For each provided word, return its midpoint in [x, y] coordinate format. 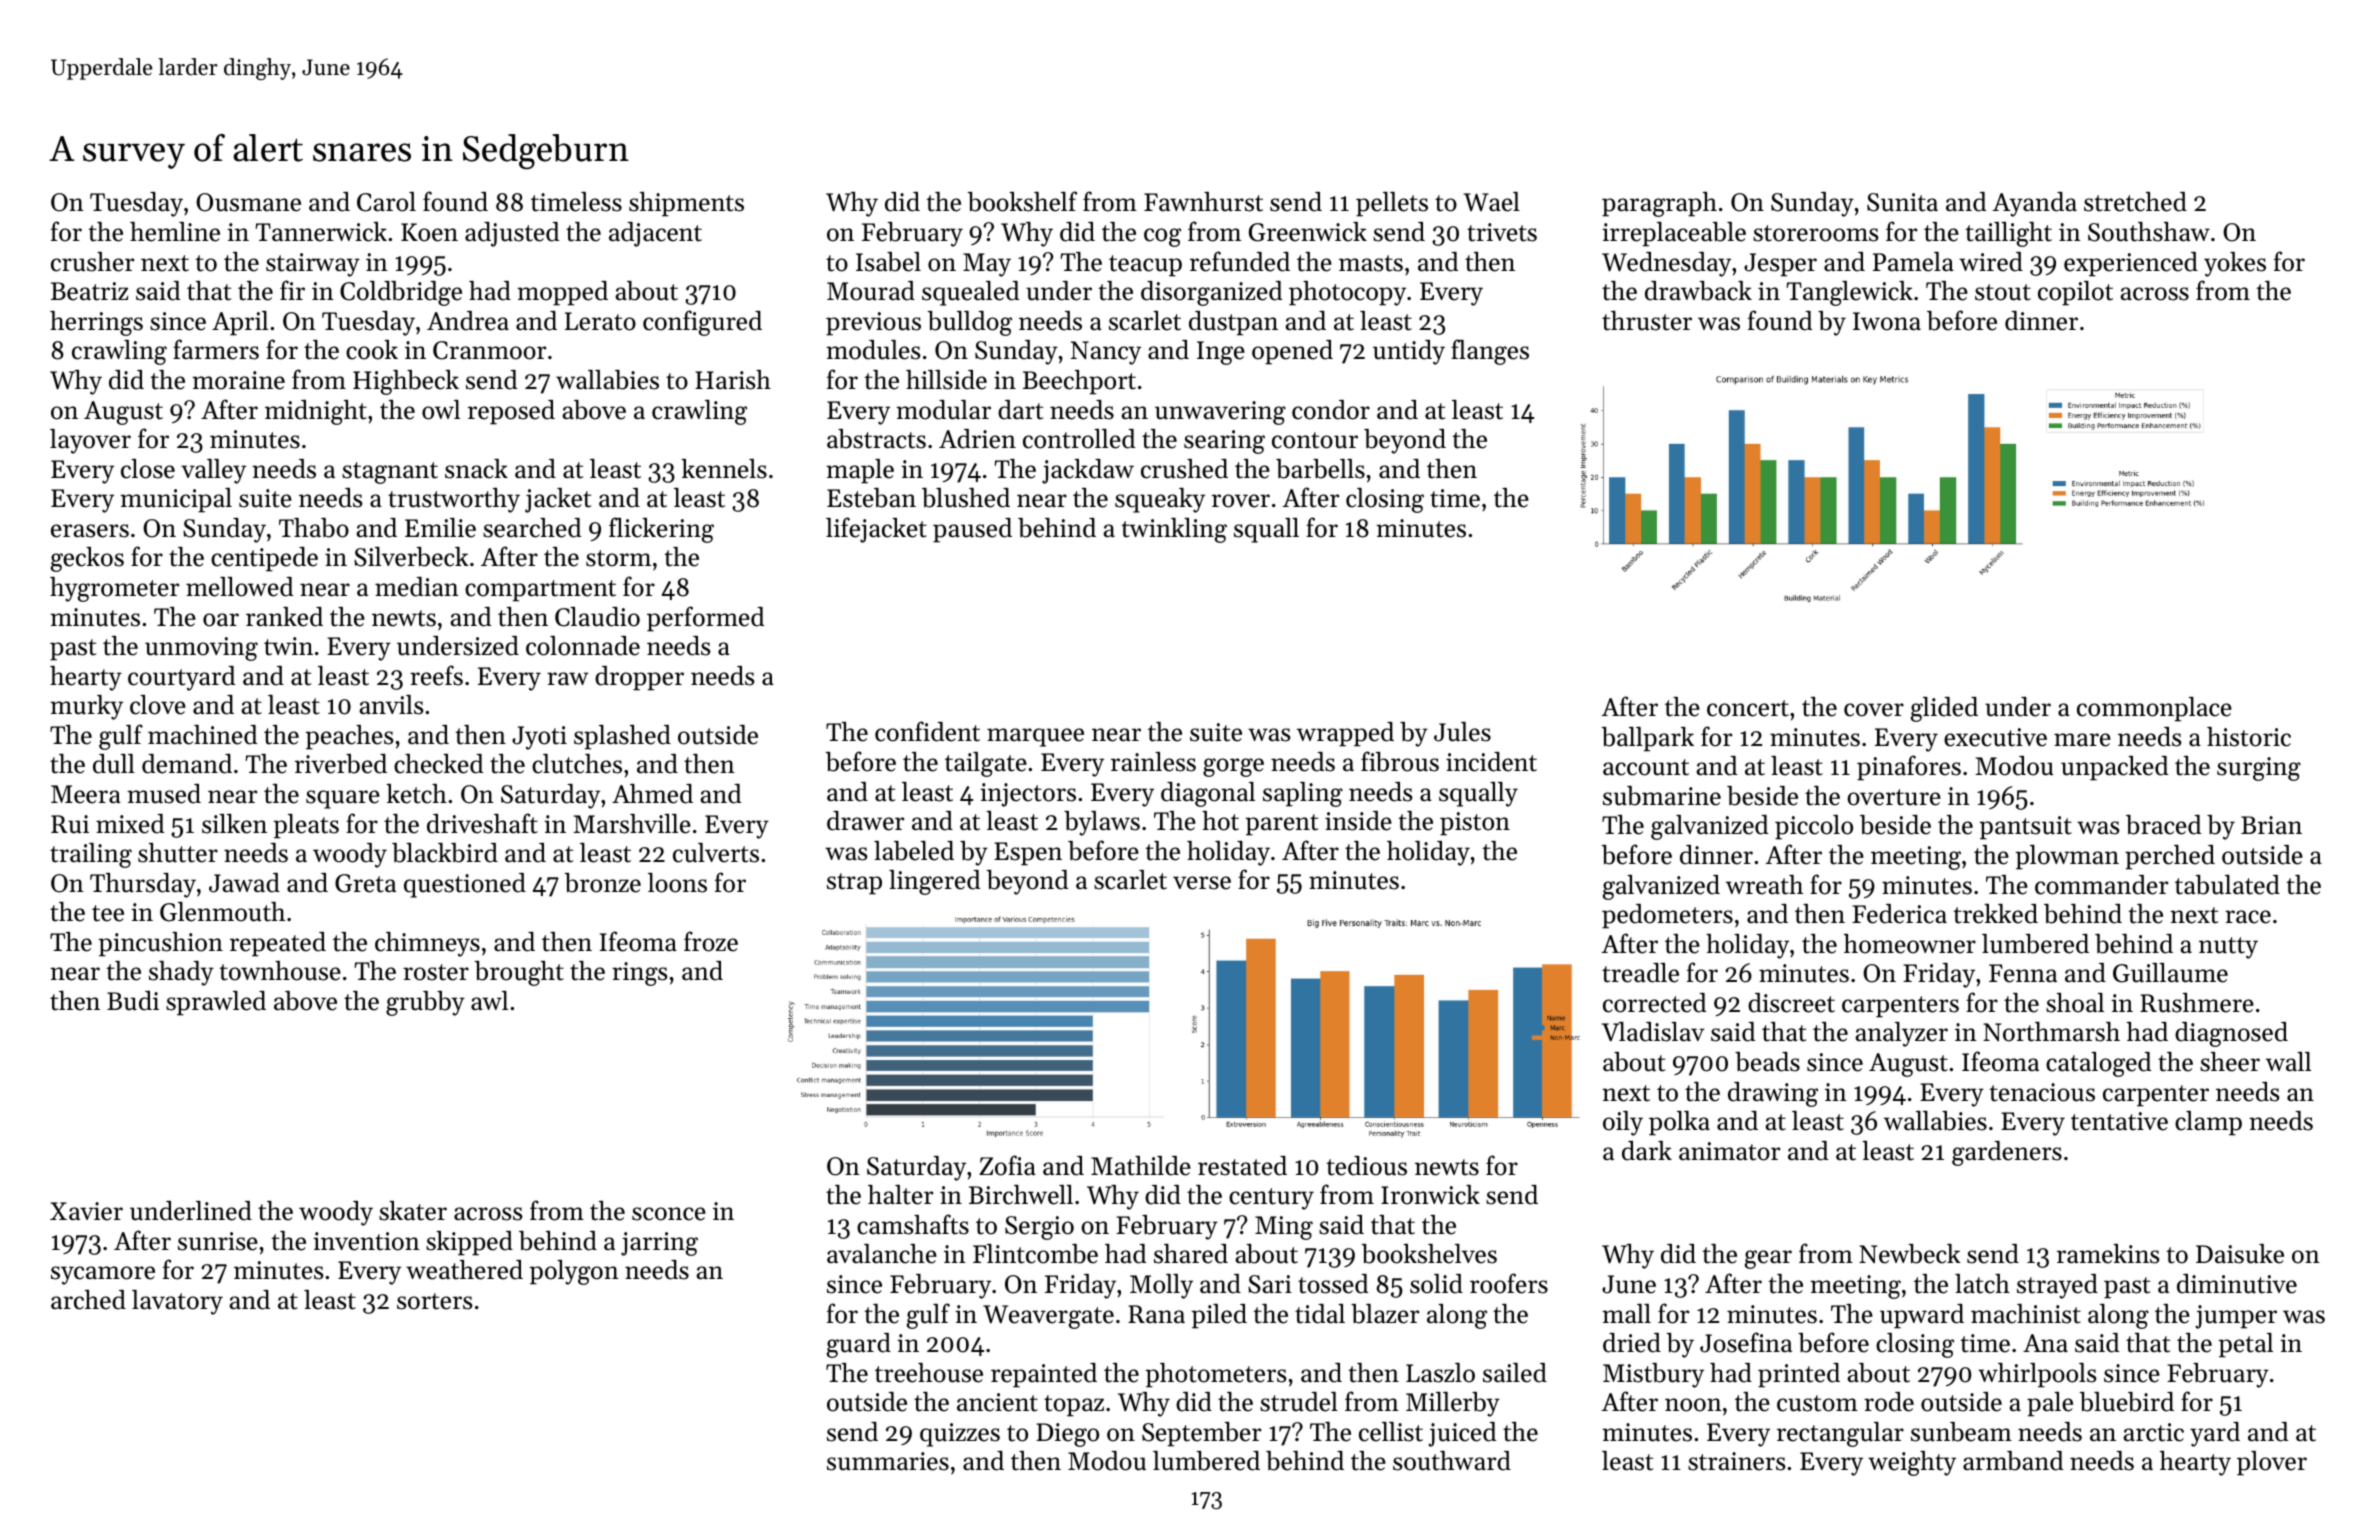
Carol [386, 202]
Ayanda [2035, 204]
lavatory [177, 1302]
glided [1944, 709]
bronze [602, 883]
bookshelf [1022, 201]
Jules [1462, 732]
